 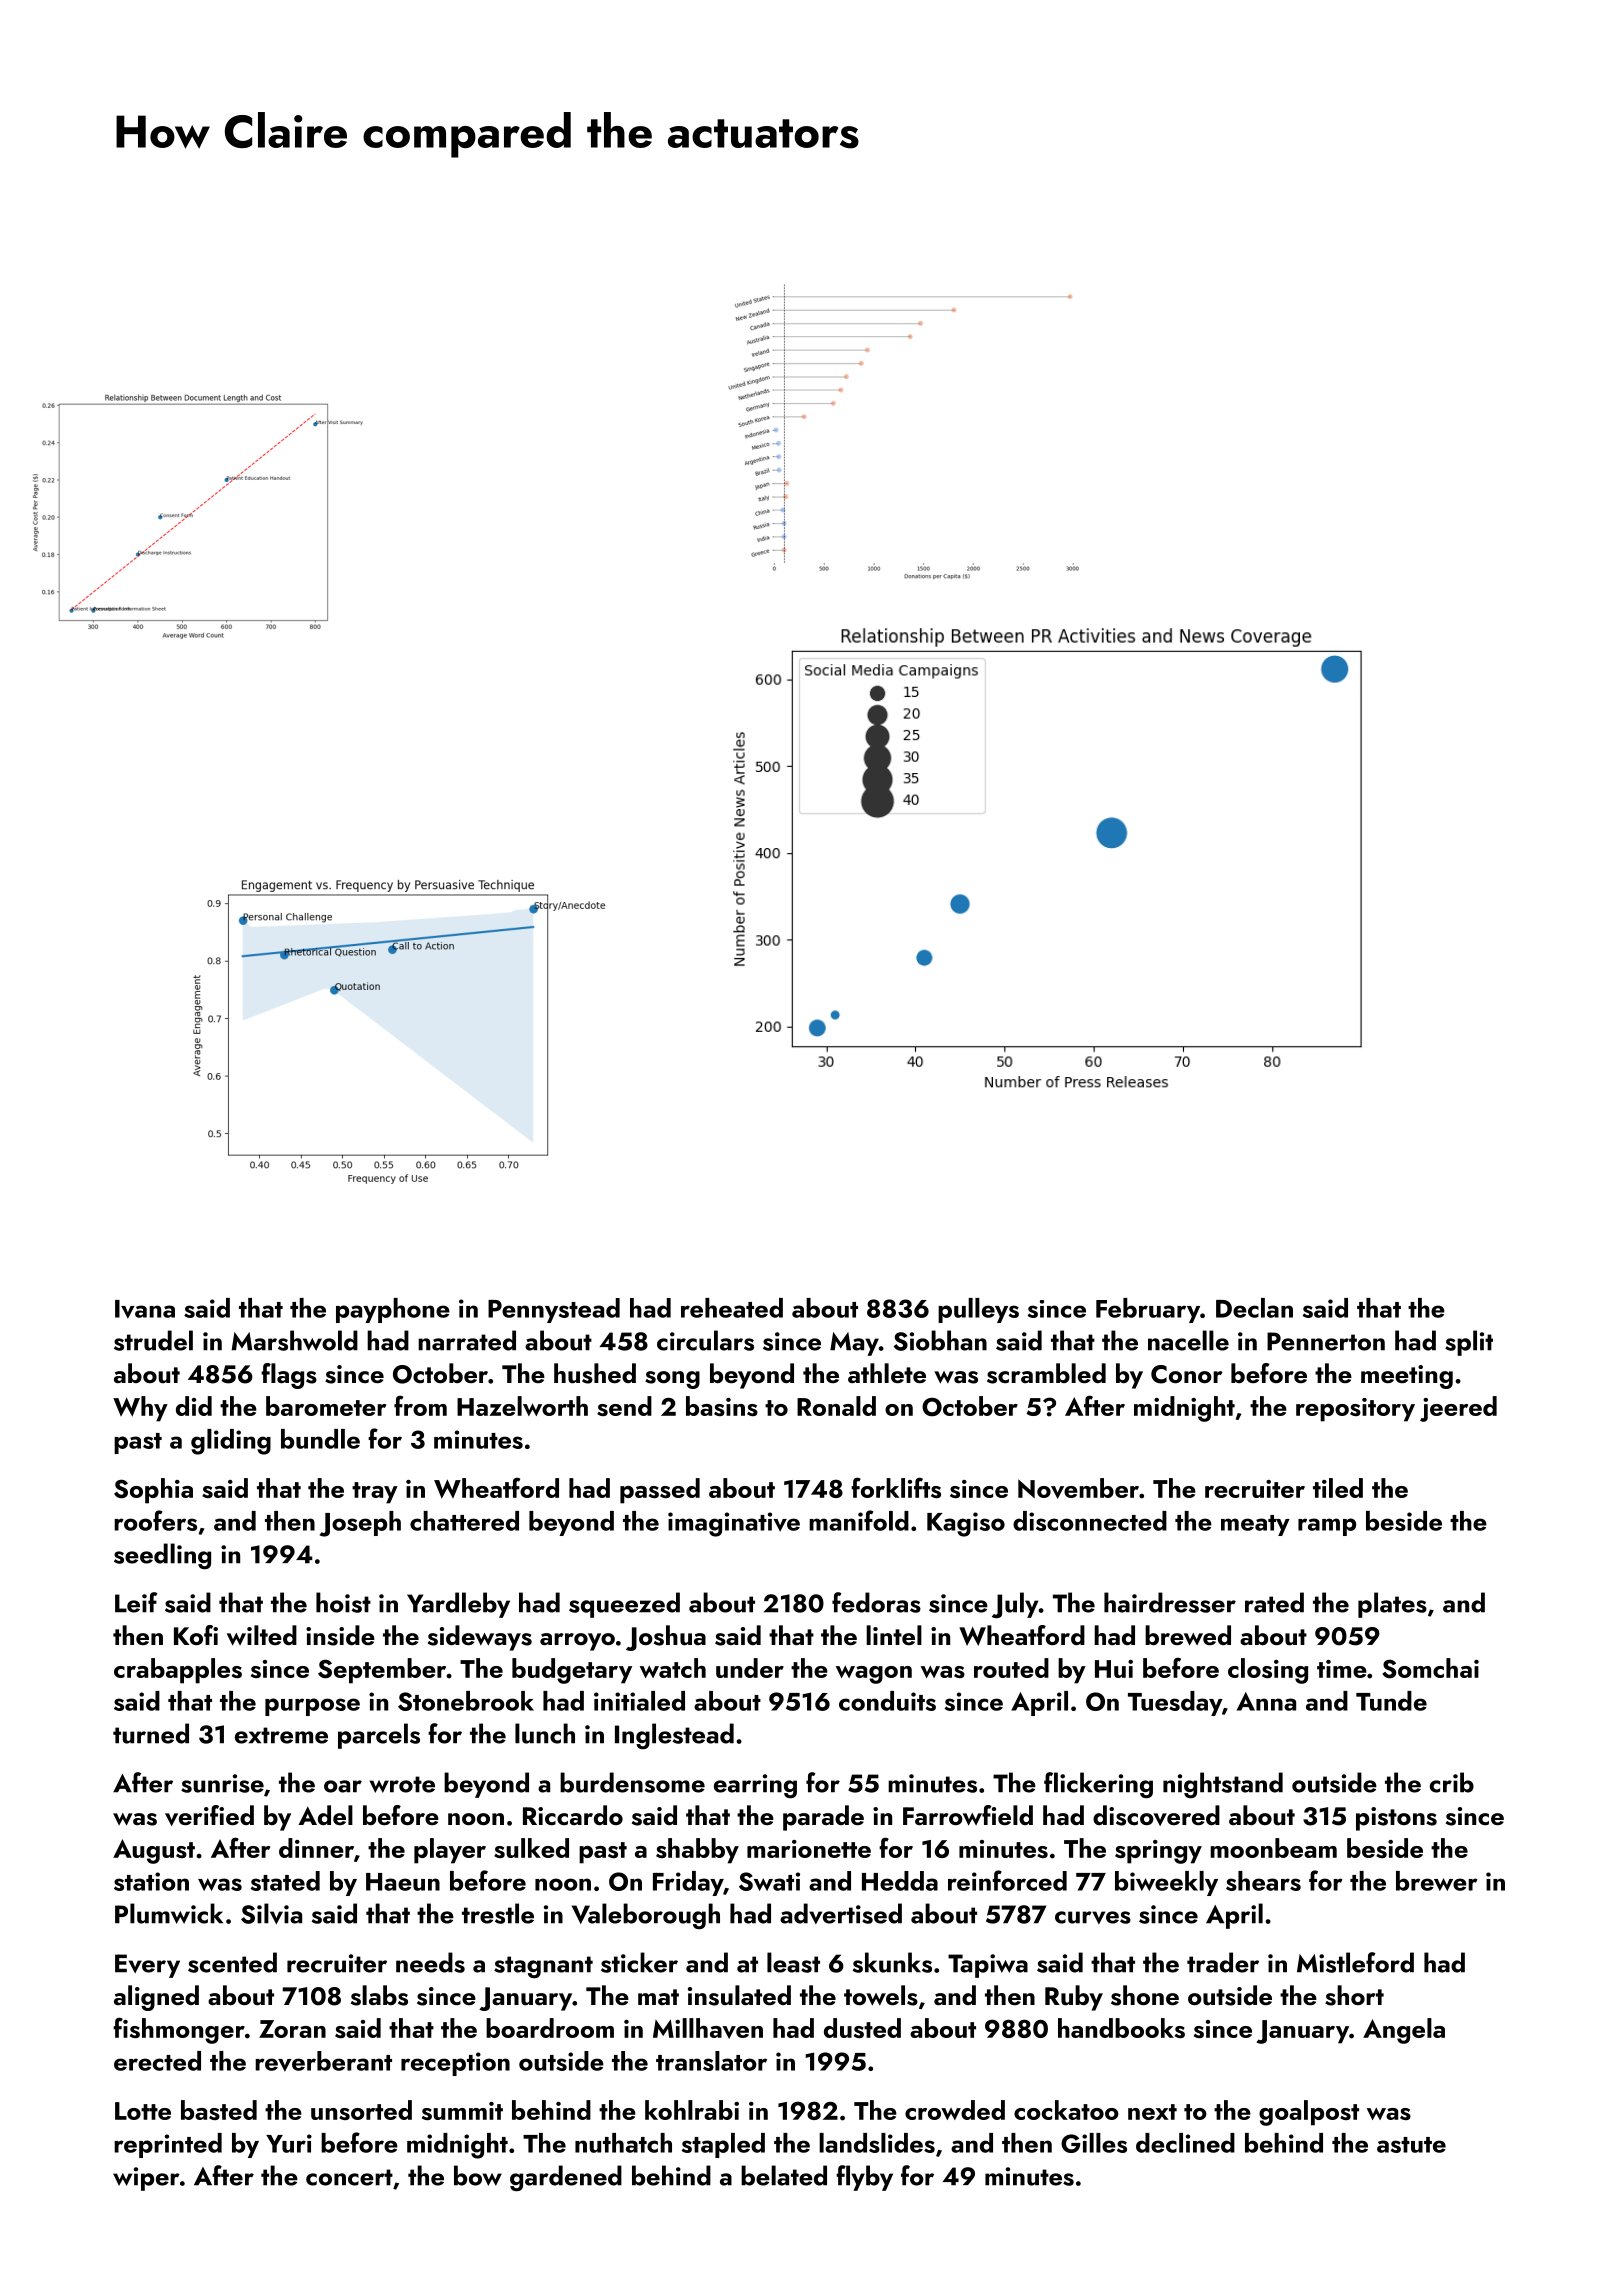 What do you see at coordinates (877, 2143) in the screenshot?
I see `landslides` at bounding box center [877, 2143].
